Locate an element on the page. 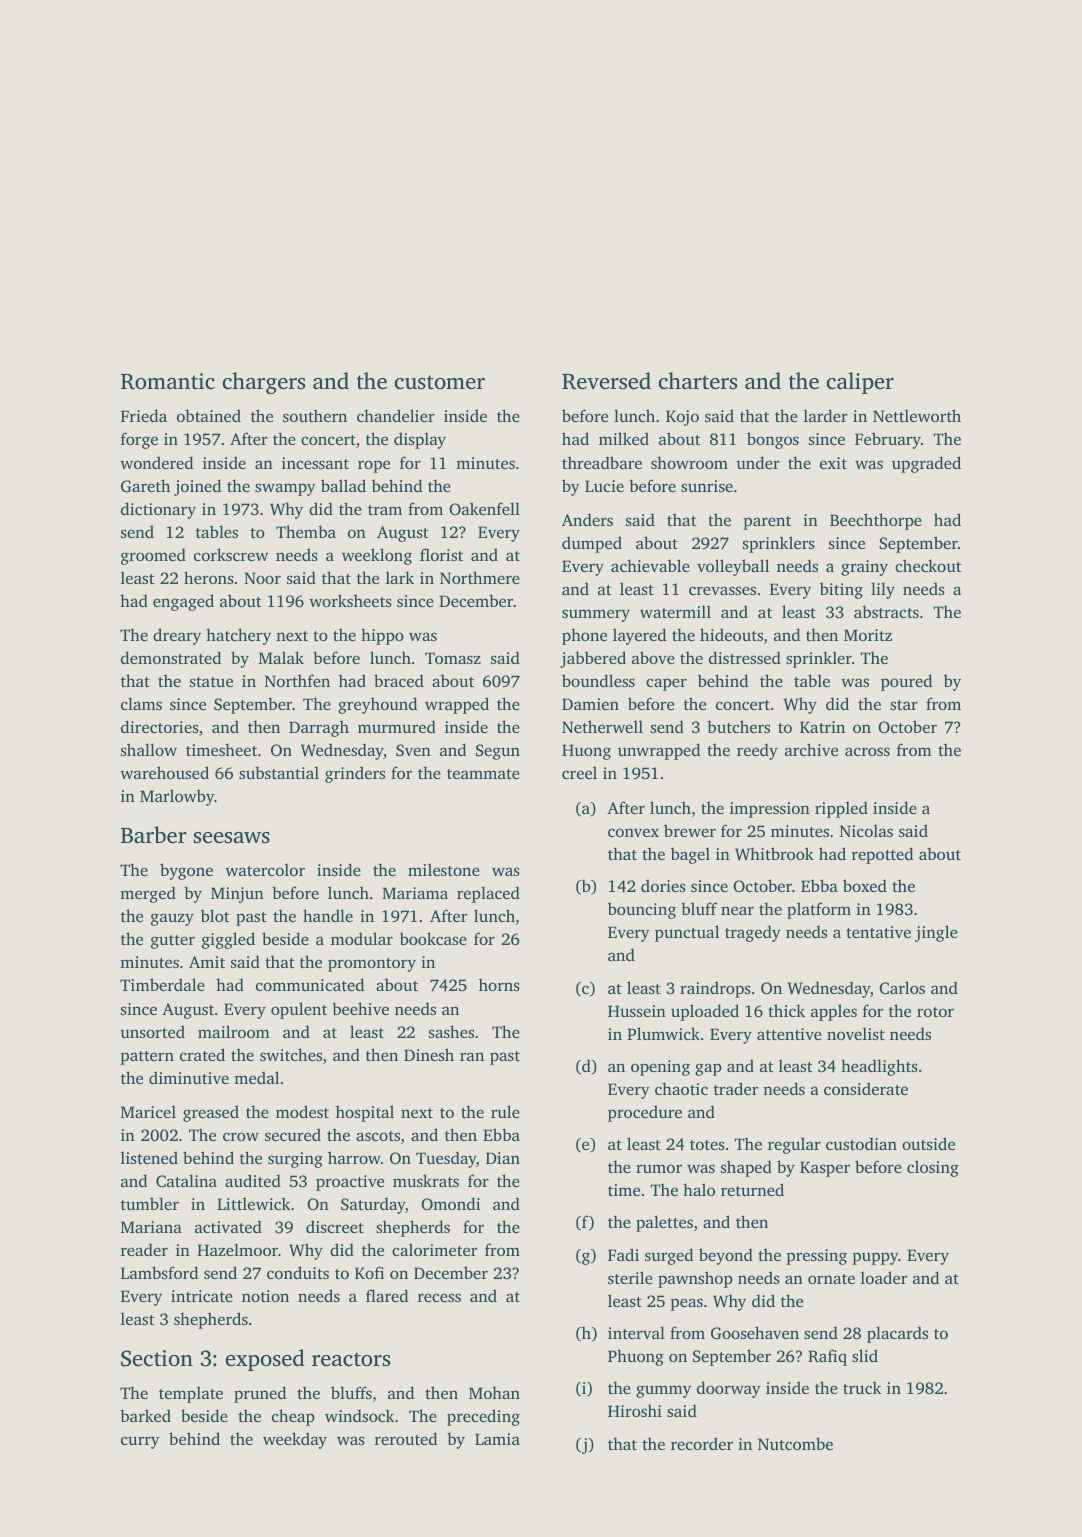  milked is located at coordinates (624, 438).
